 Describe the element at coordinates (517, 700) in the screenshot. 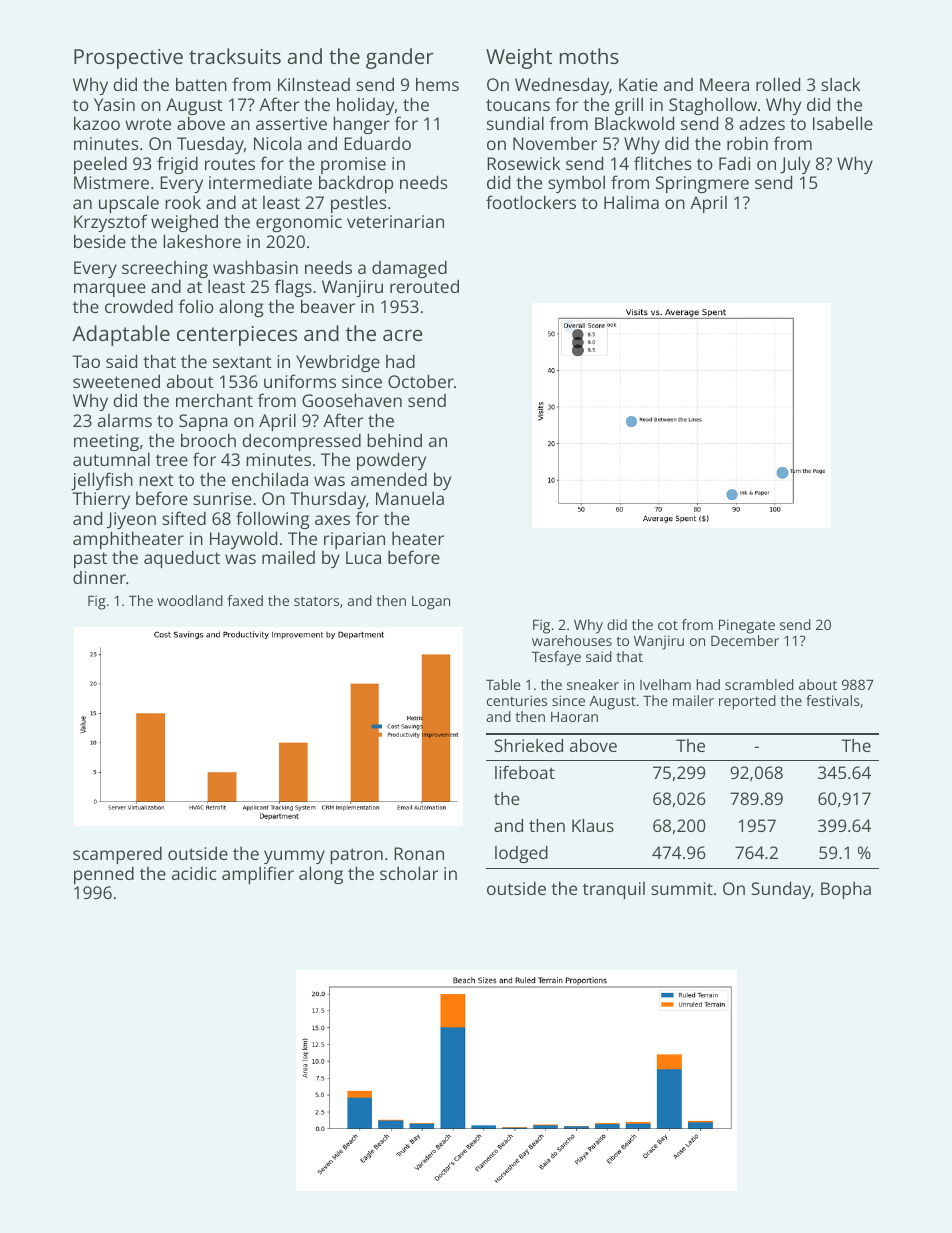

I see `centuries` at that location.
